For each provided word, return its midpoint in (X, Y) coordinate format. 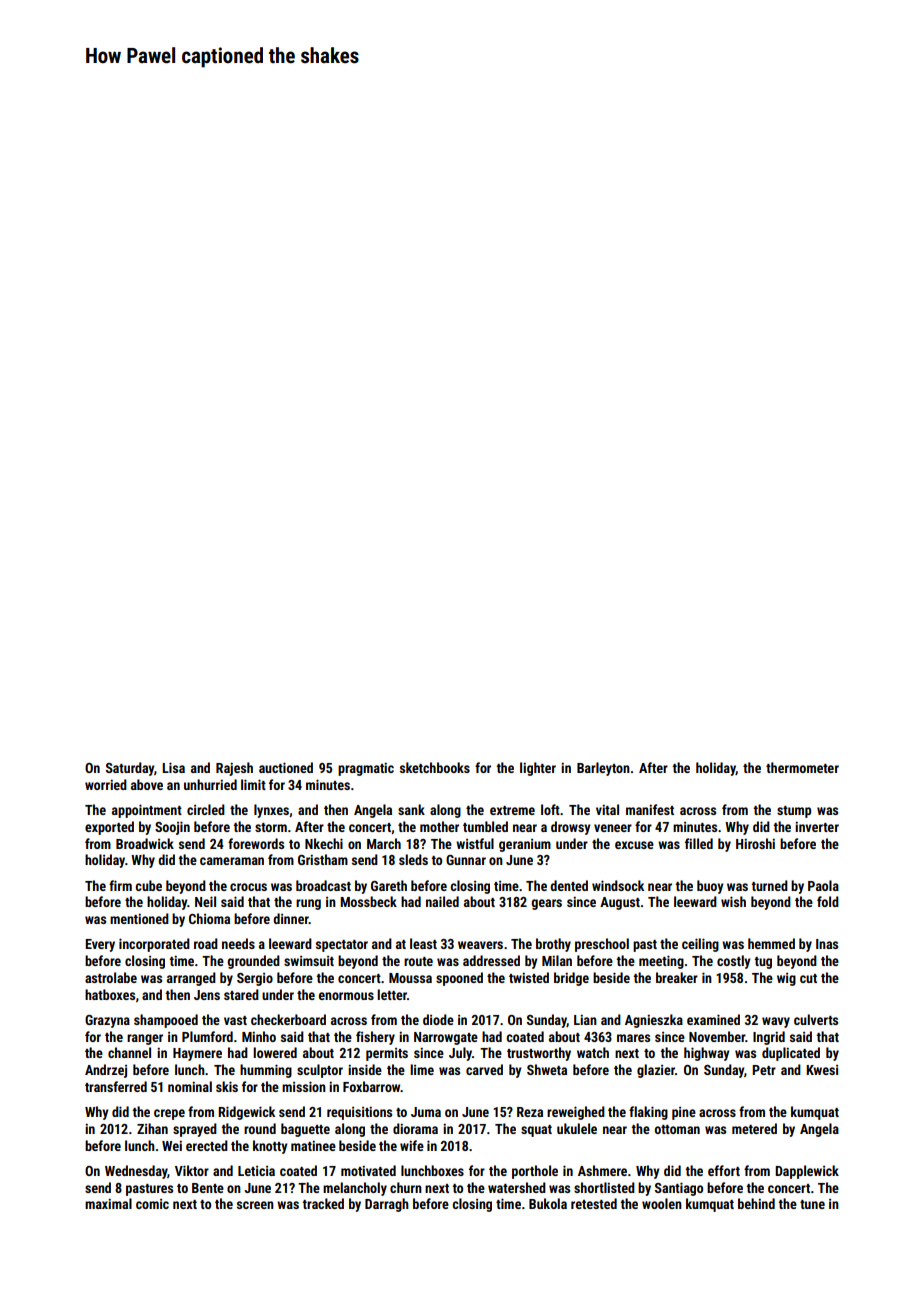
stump (794, 812)
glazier (656, 1071)
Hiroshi (755, 843)
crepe (169, 1114)
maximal (108, 1203)
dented (569, 885)
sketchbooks (435, 767)
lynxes (271, 811)
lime (422, 1069)
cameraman (232, 861)
